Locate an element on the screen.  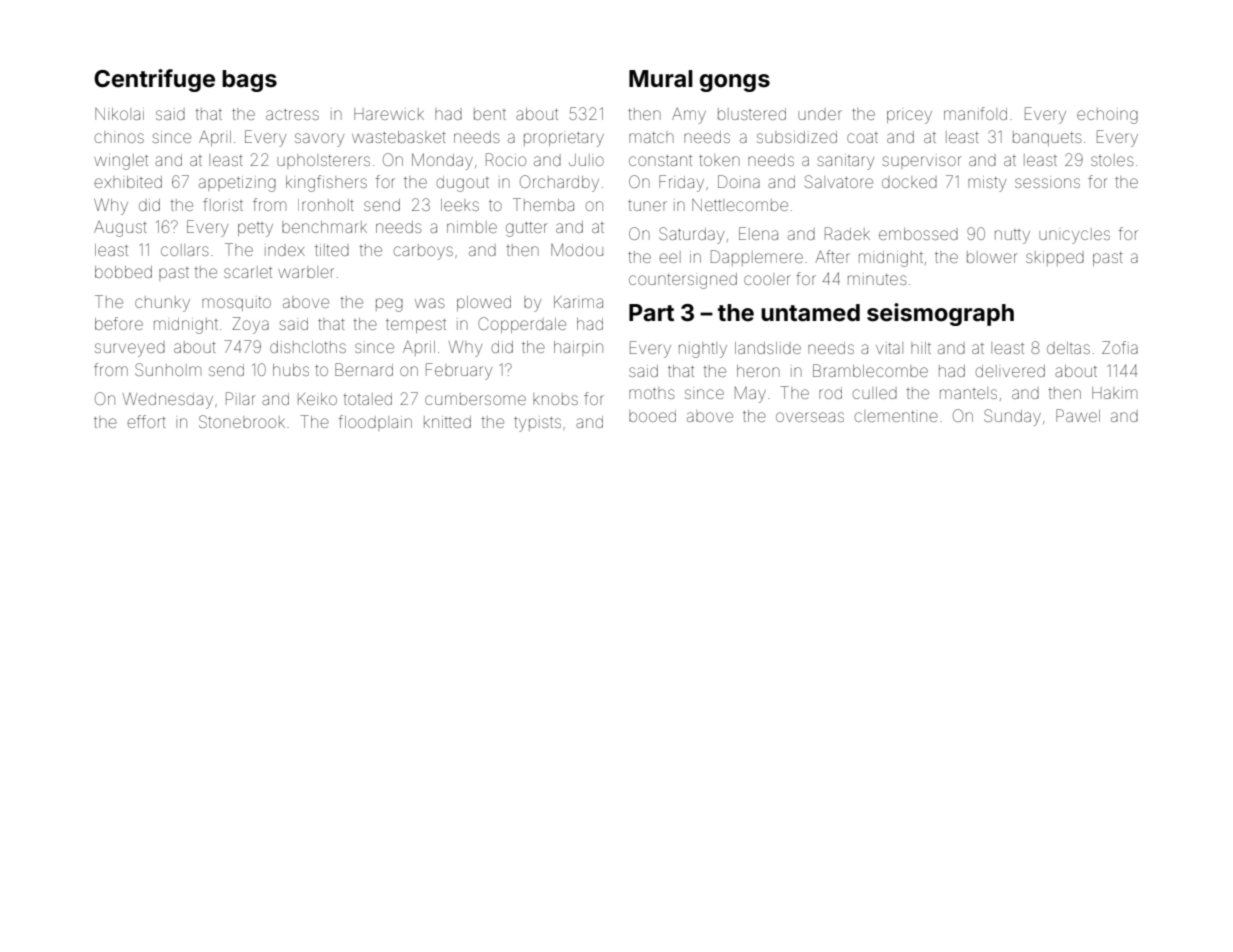
untamed is located at coordinates (810, 313).
